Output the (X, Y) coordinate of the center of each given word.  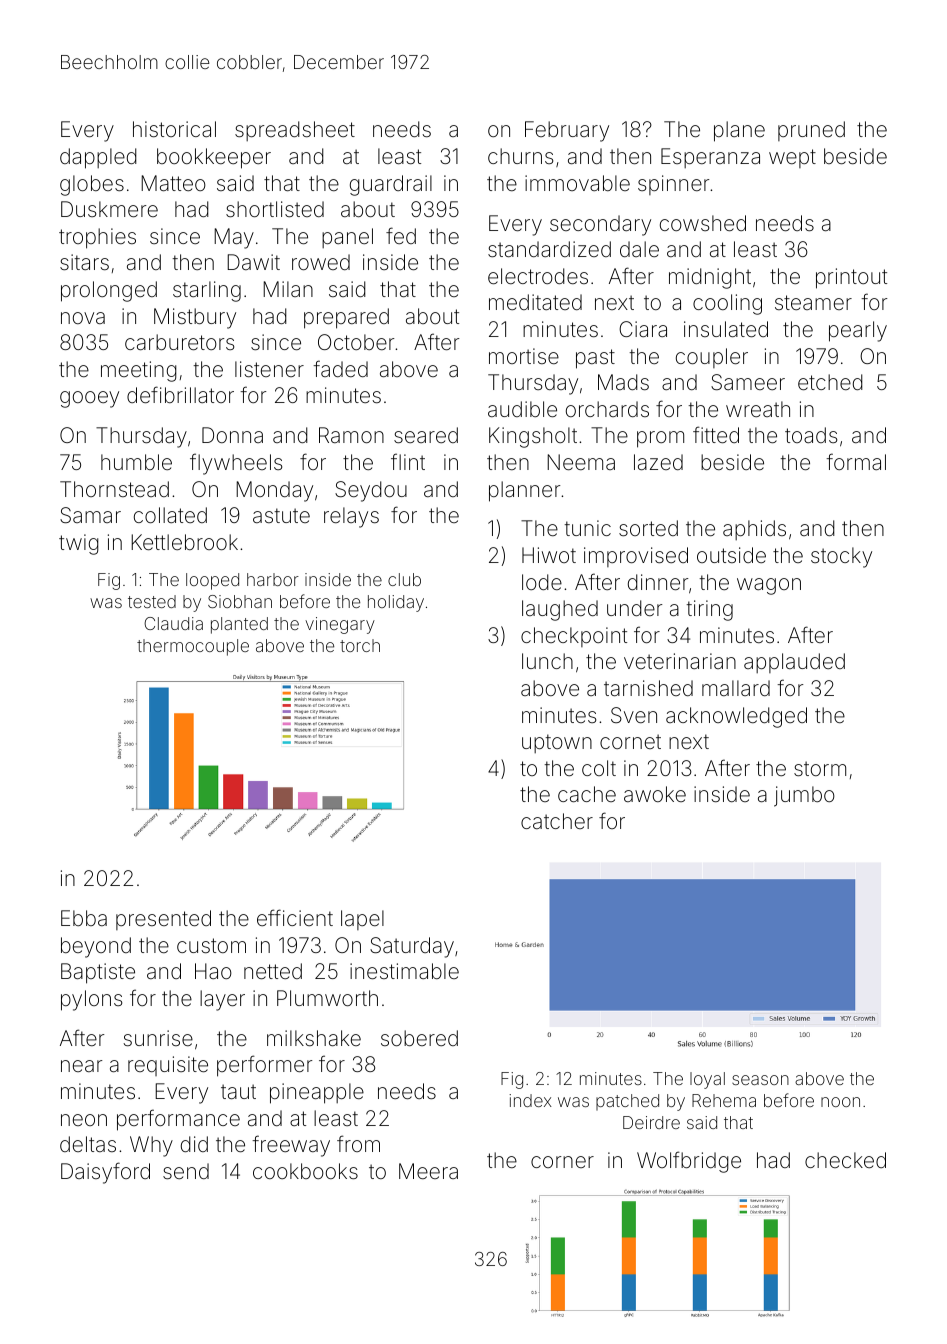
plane (739, 131)
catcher (557, 821)
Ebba (84, 918)
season (760, 1080)
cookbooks (305, 1171)
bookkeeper (214, 158)
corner (562, 1162)
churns (520, 156)
